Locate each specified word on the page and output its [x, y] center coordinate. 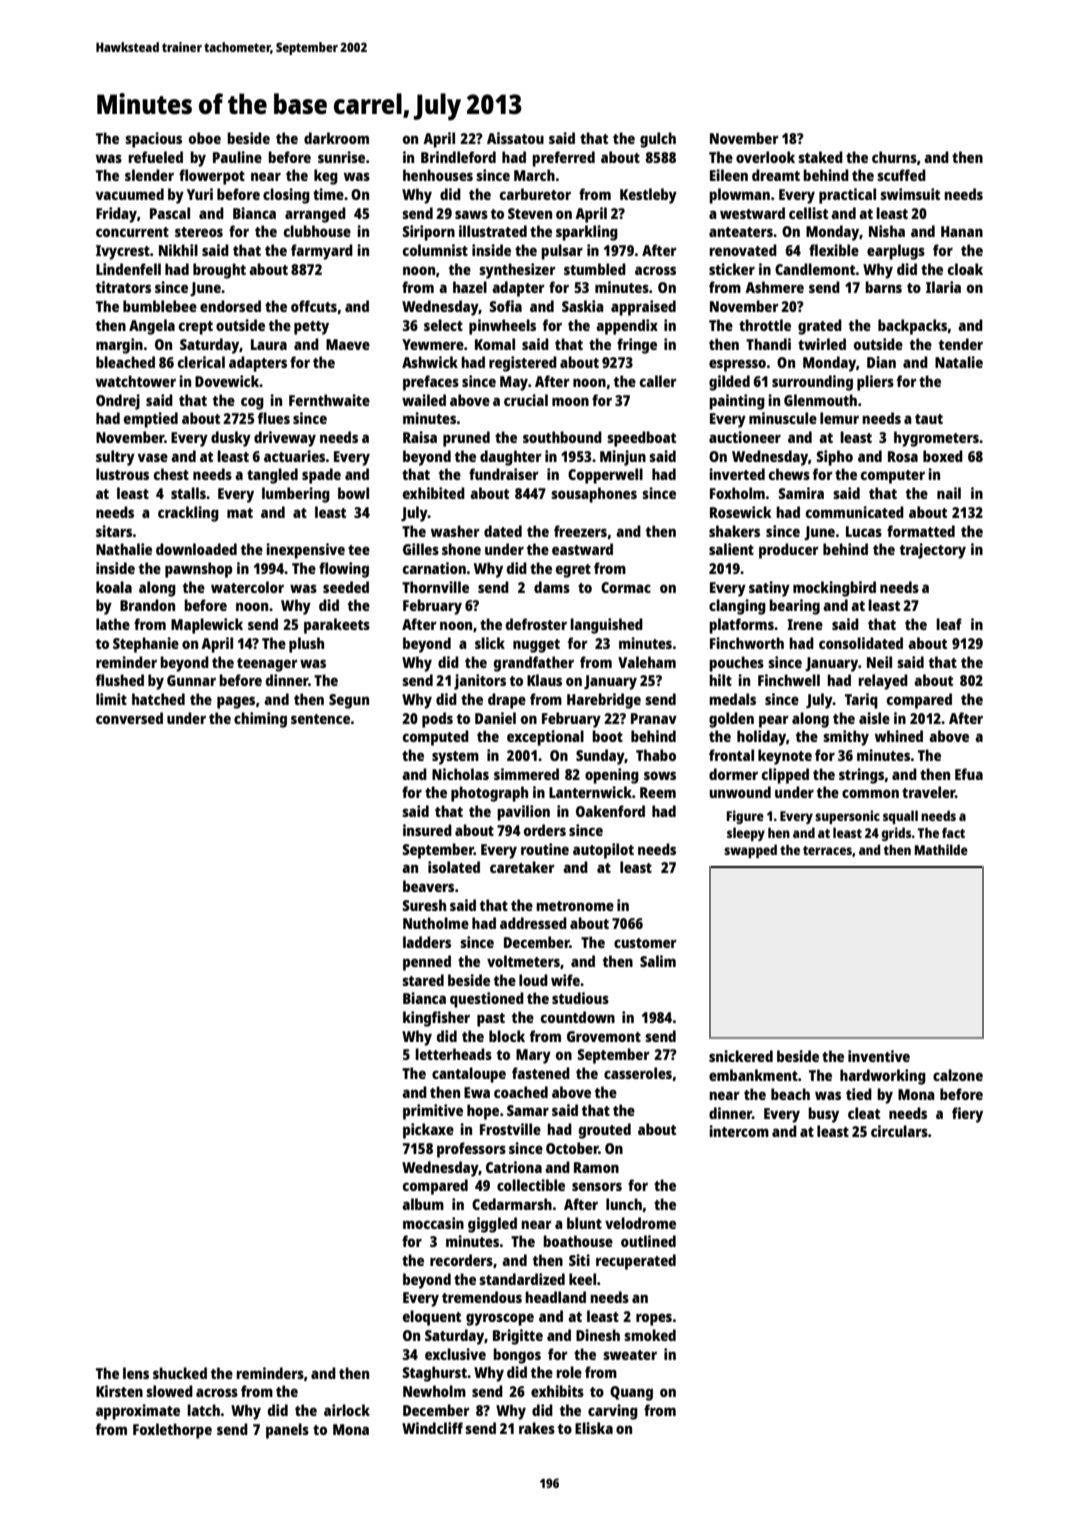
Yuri [200, 194]
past [491, 1020]
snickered [741, 1056]
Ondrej [118, 402]
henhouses [438, 175]
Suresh [424, 905]
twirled [822, 344]
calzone [958, 1075]
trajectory [933, 551]
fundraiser [504, 474]
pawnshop [198, 570]
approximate [138, 1412]
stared [423, 980]
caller [658, 381]
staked [820, 157]
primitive [433, 1112]
